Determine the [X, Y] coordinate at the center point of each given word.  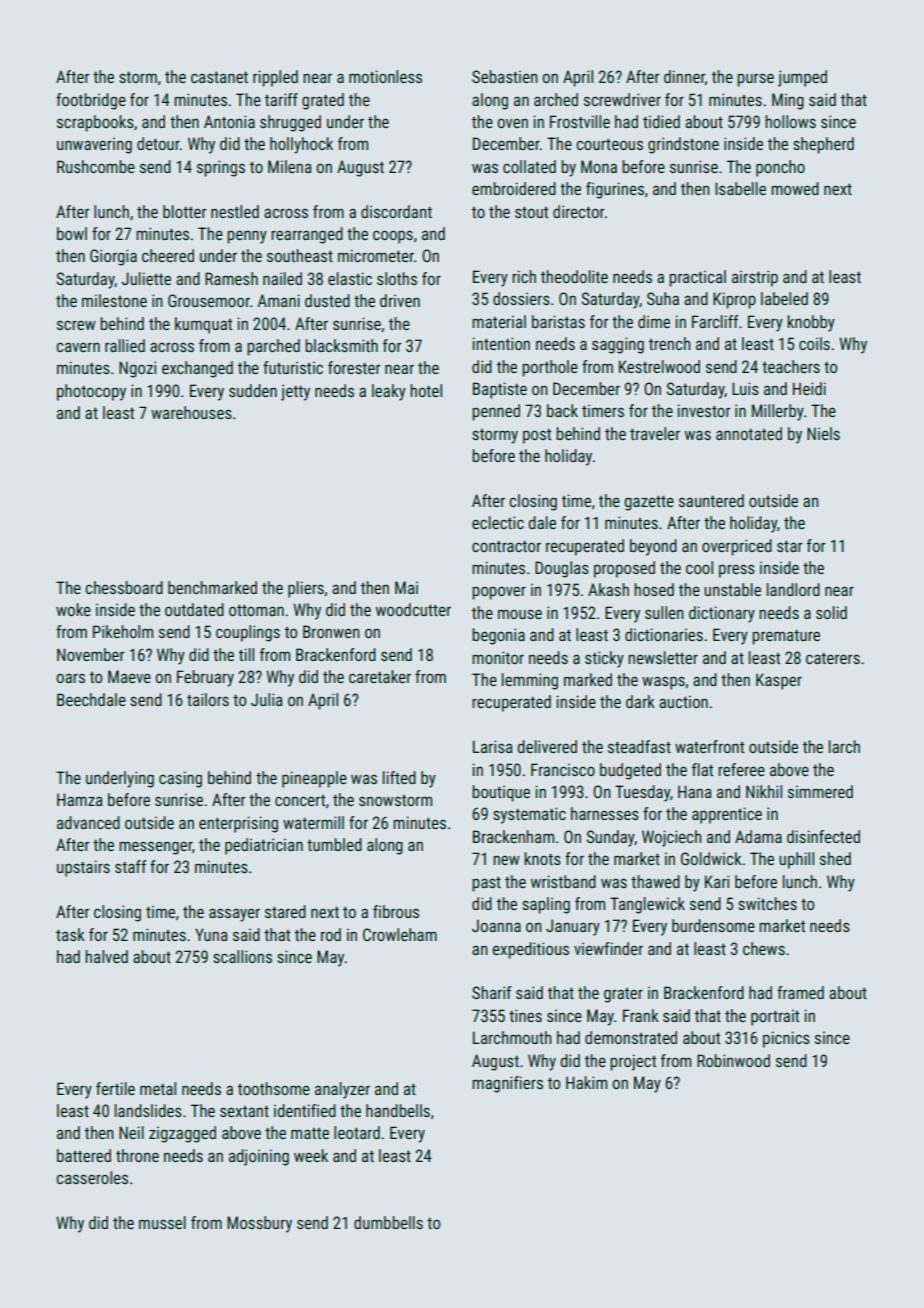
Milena [290, 166]
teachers [791, 366]
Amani [279, 300]
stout [531, 212]
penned [496, 412]
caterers [833, 658]
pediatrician [264, 846]
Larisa [493, 746]
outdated [194, 609]
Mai [406, 587]
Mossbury [259, 1224]
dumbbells [388, 1222]
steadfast [639, 746]
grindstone [683, 145]
